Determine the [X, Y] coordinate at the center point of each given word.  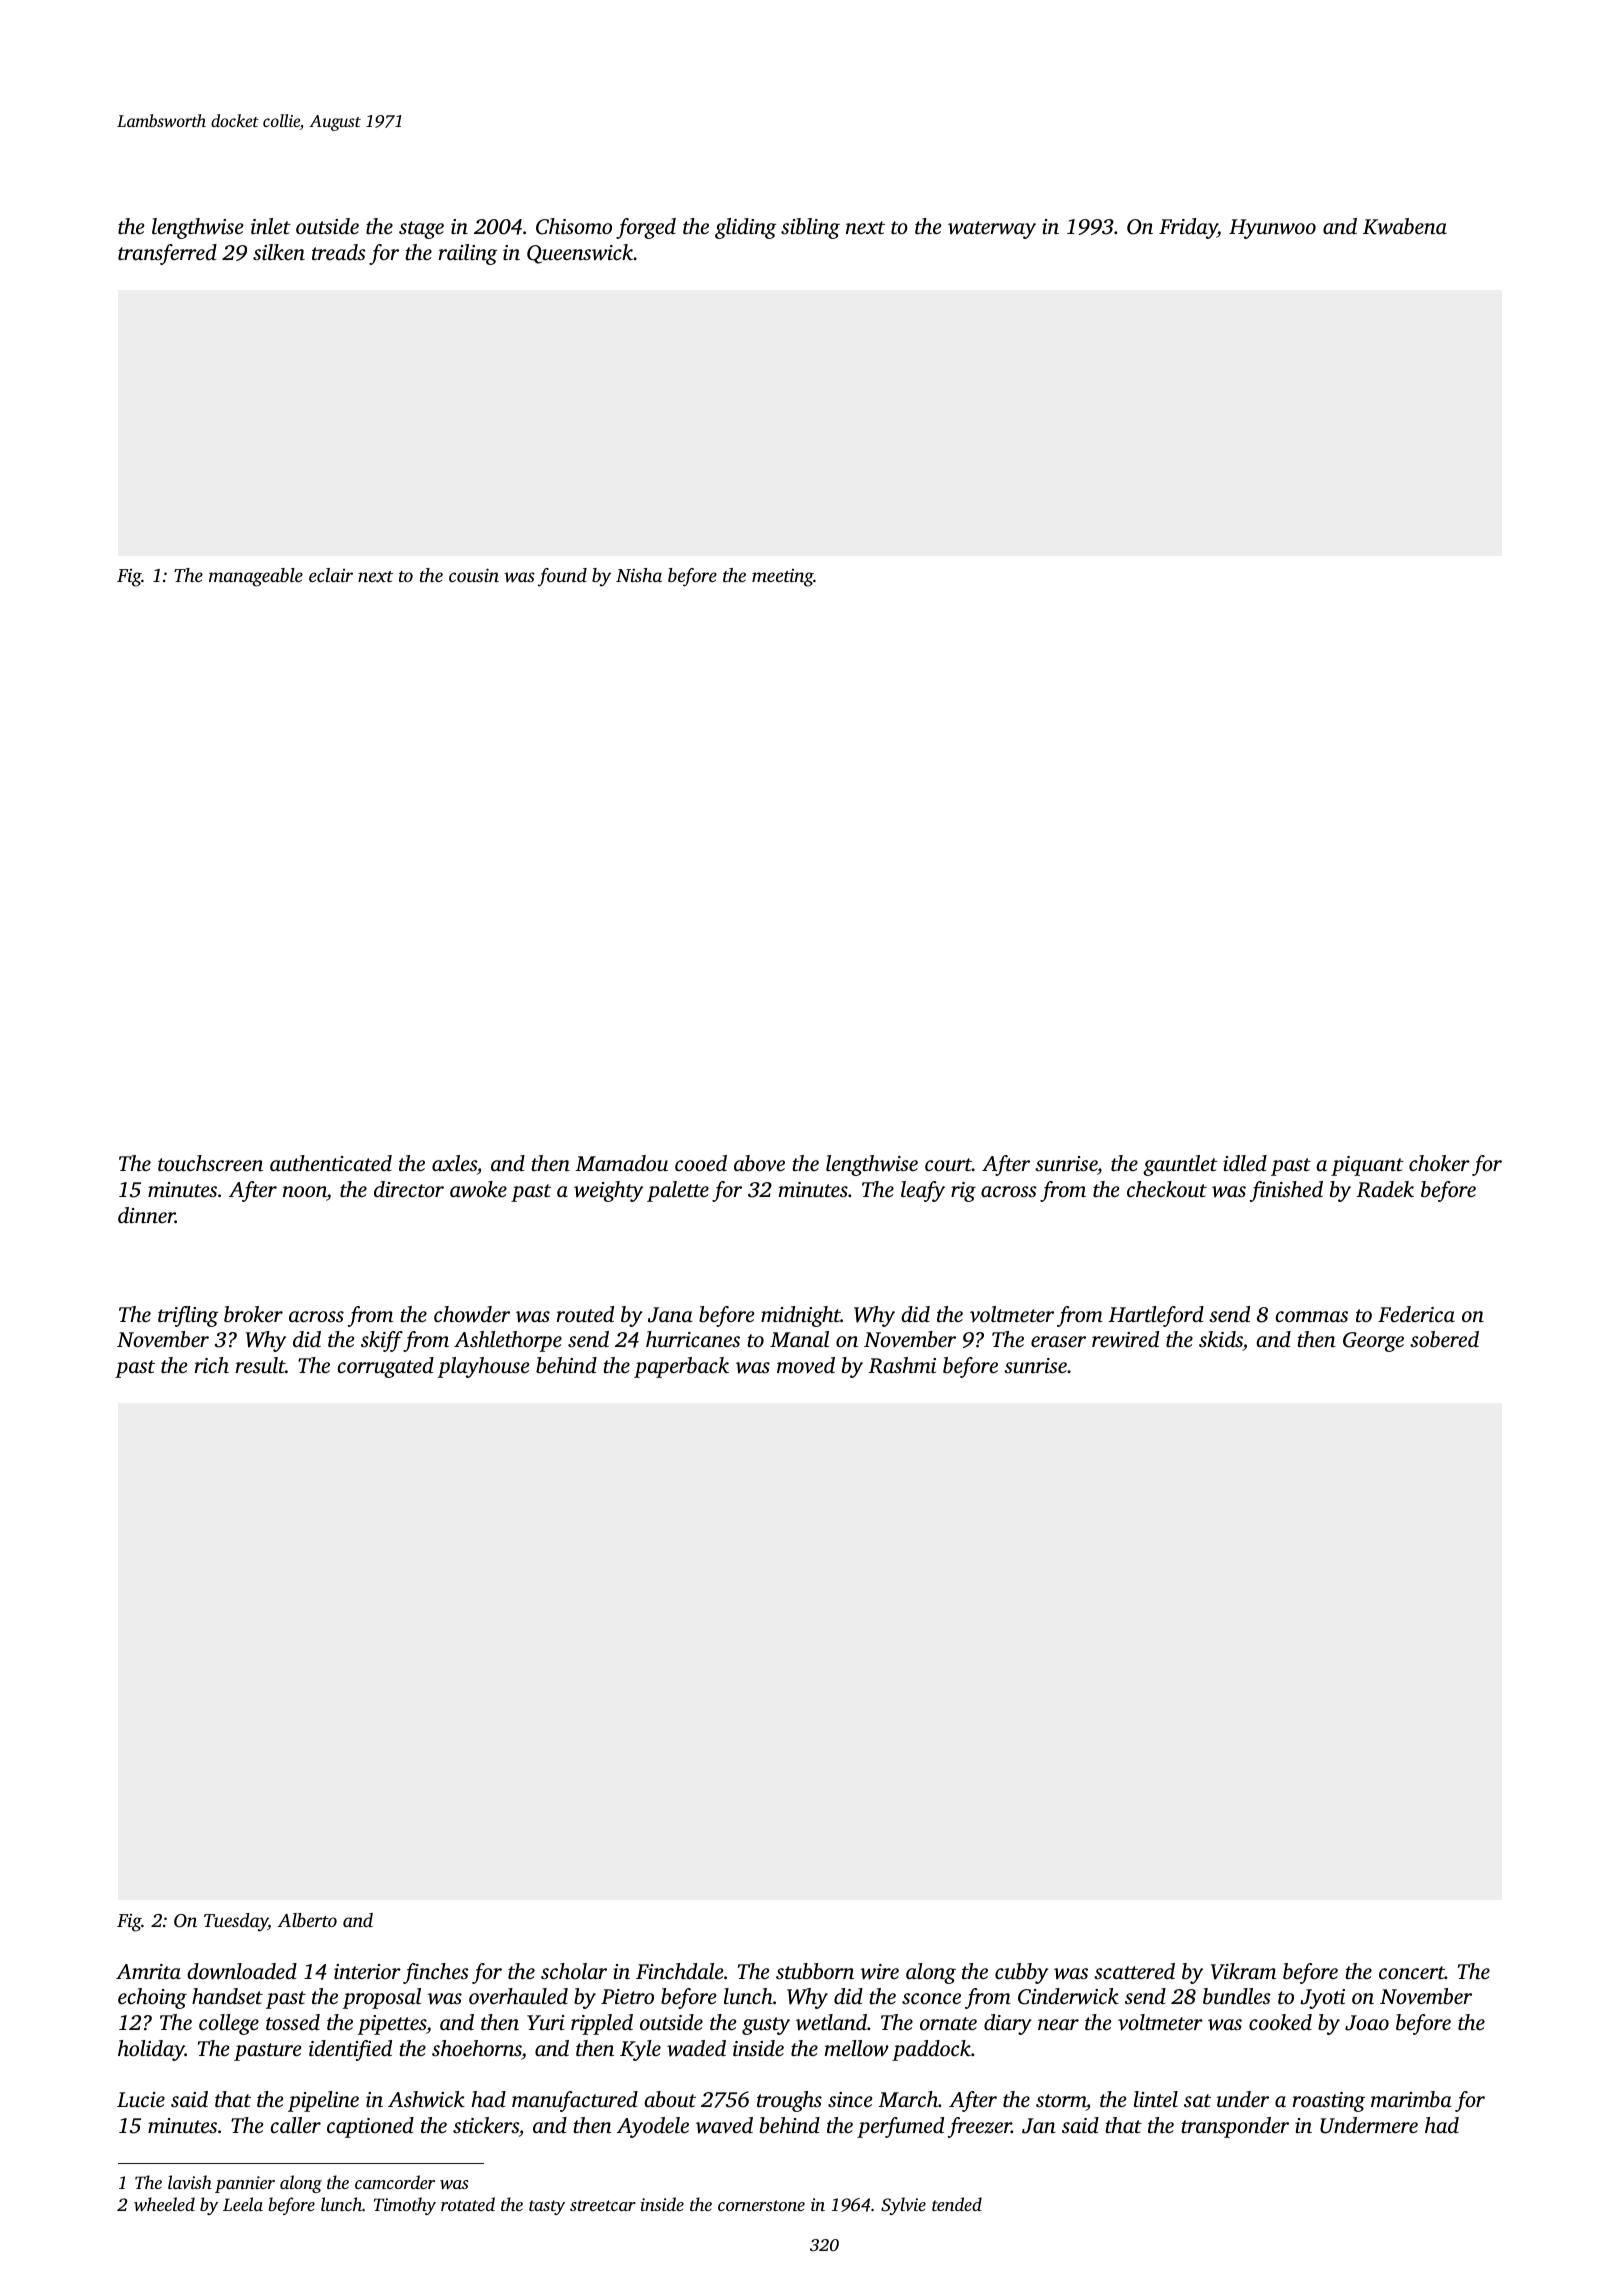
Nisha [639, 575]
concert [1412, 1972]
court [948, 1164]
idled [1245, 1163]
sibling [810, 228]
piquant [1367, 1166]
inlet [271, 226]
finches [436, 1973]
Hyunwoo [1272, 229]
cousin [474, 575]
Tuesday [236, 1922]
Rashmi [902, 1365]
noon [305, 1191]
